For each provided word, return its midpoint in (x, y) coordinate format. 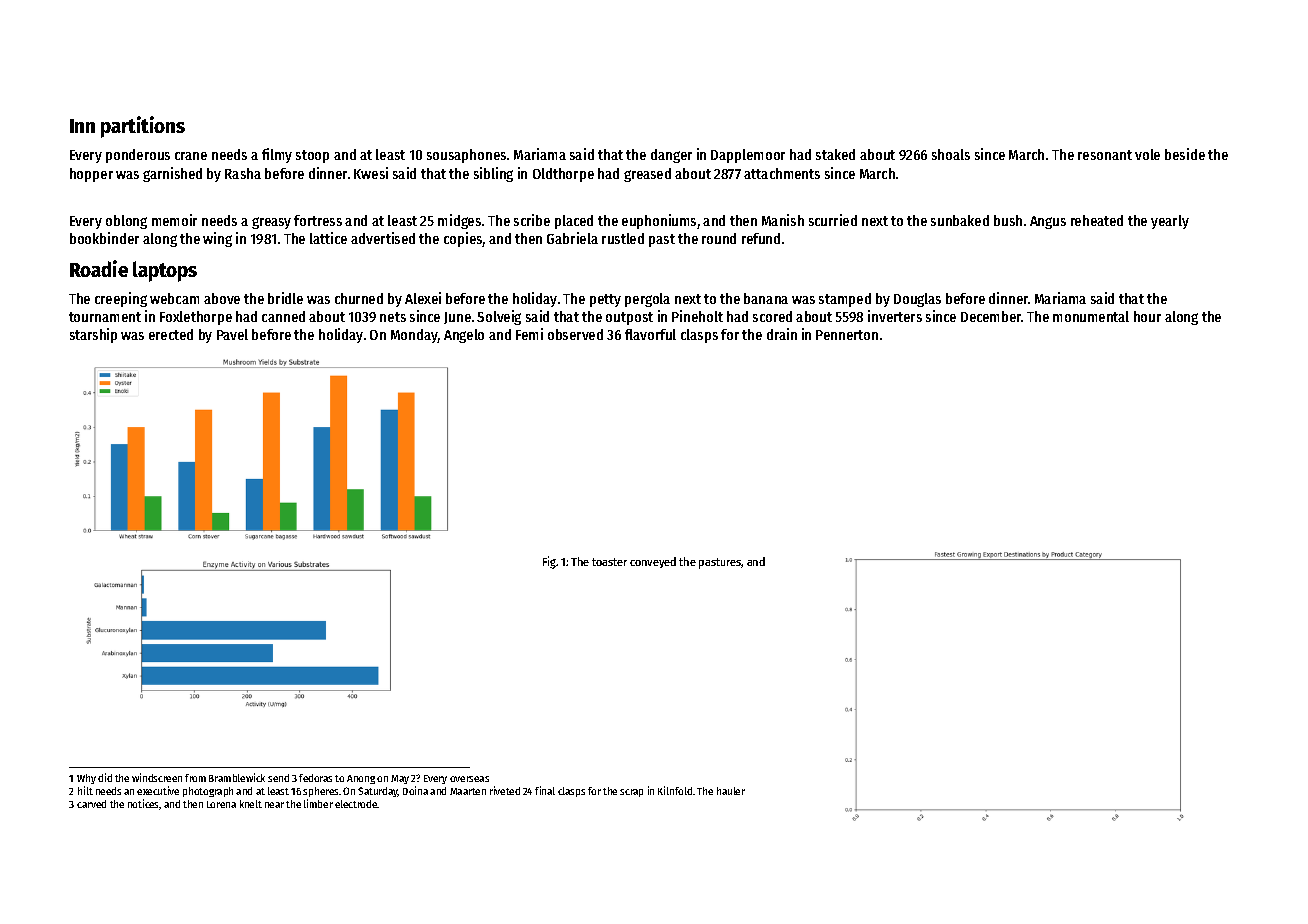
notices (144, 804)
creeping (121, 299)
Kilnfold (675, 790)
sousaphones (466, 156)
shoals (951, 154)
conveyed (653, 562)
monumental (1091, 316)
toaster (609, 562)
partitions (143, 127)
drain (782, 334)
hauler (731, 791)
